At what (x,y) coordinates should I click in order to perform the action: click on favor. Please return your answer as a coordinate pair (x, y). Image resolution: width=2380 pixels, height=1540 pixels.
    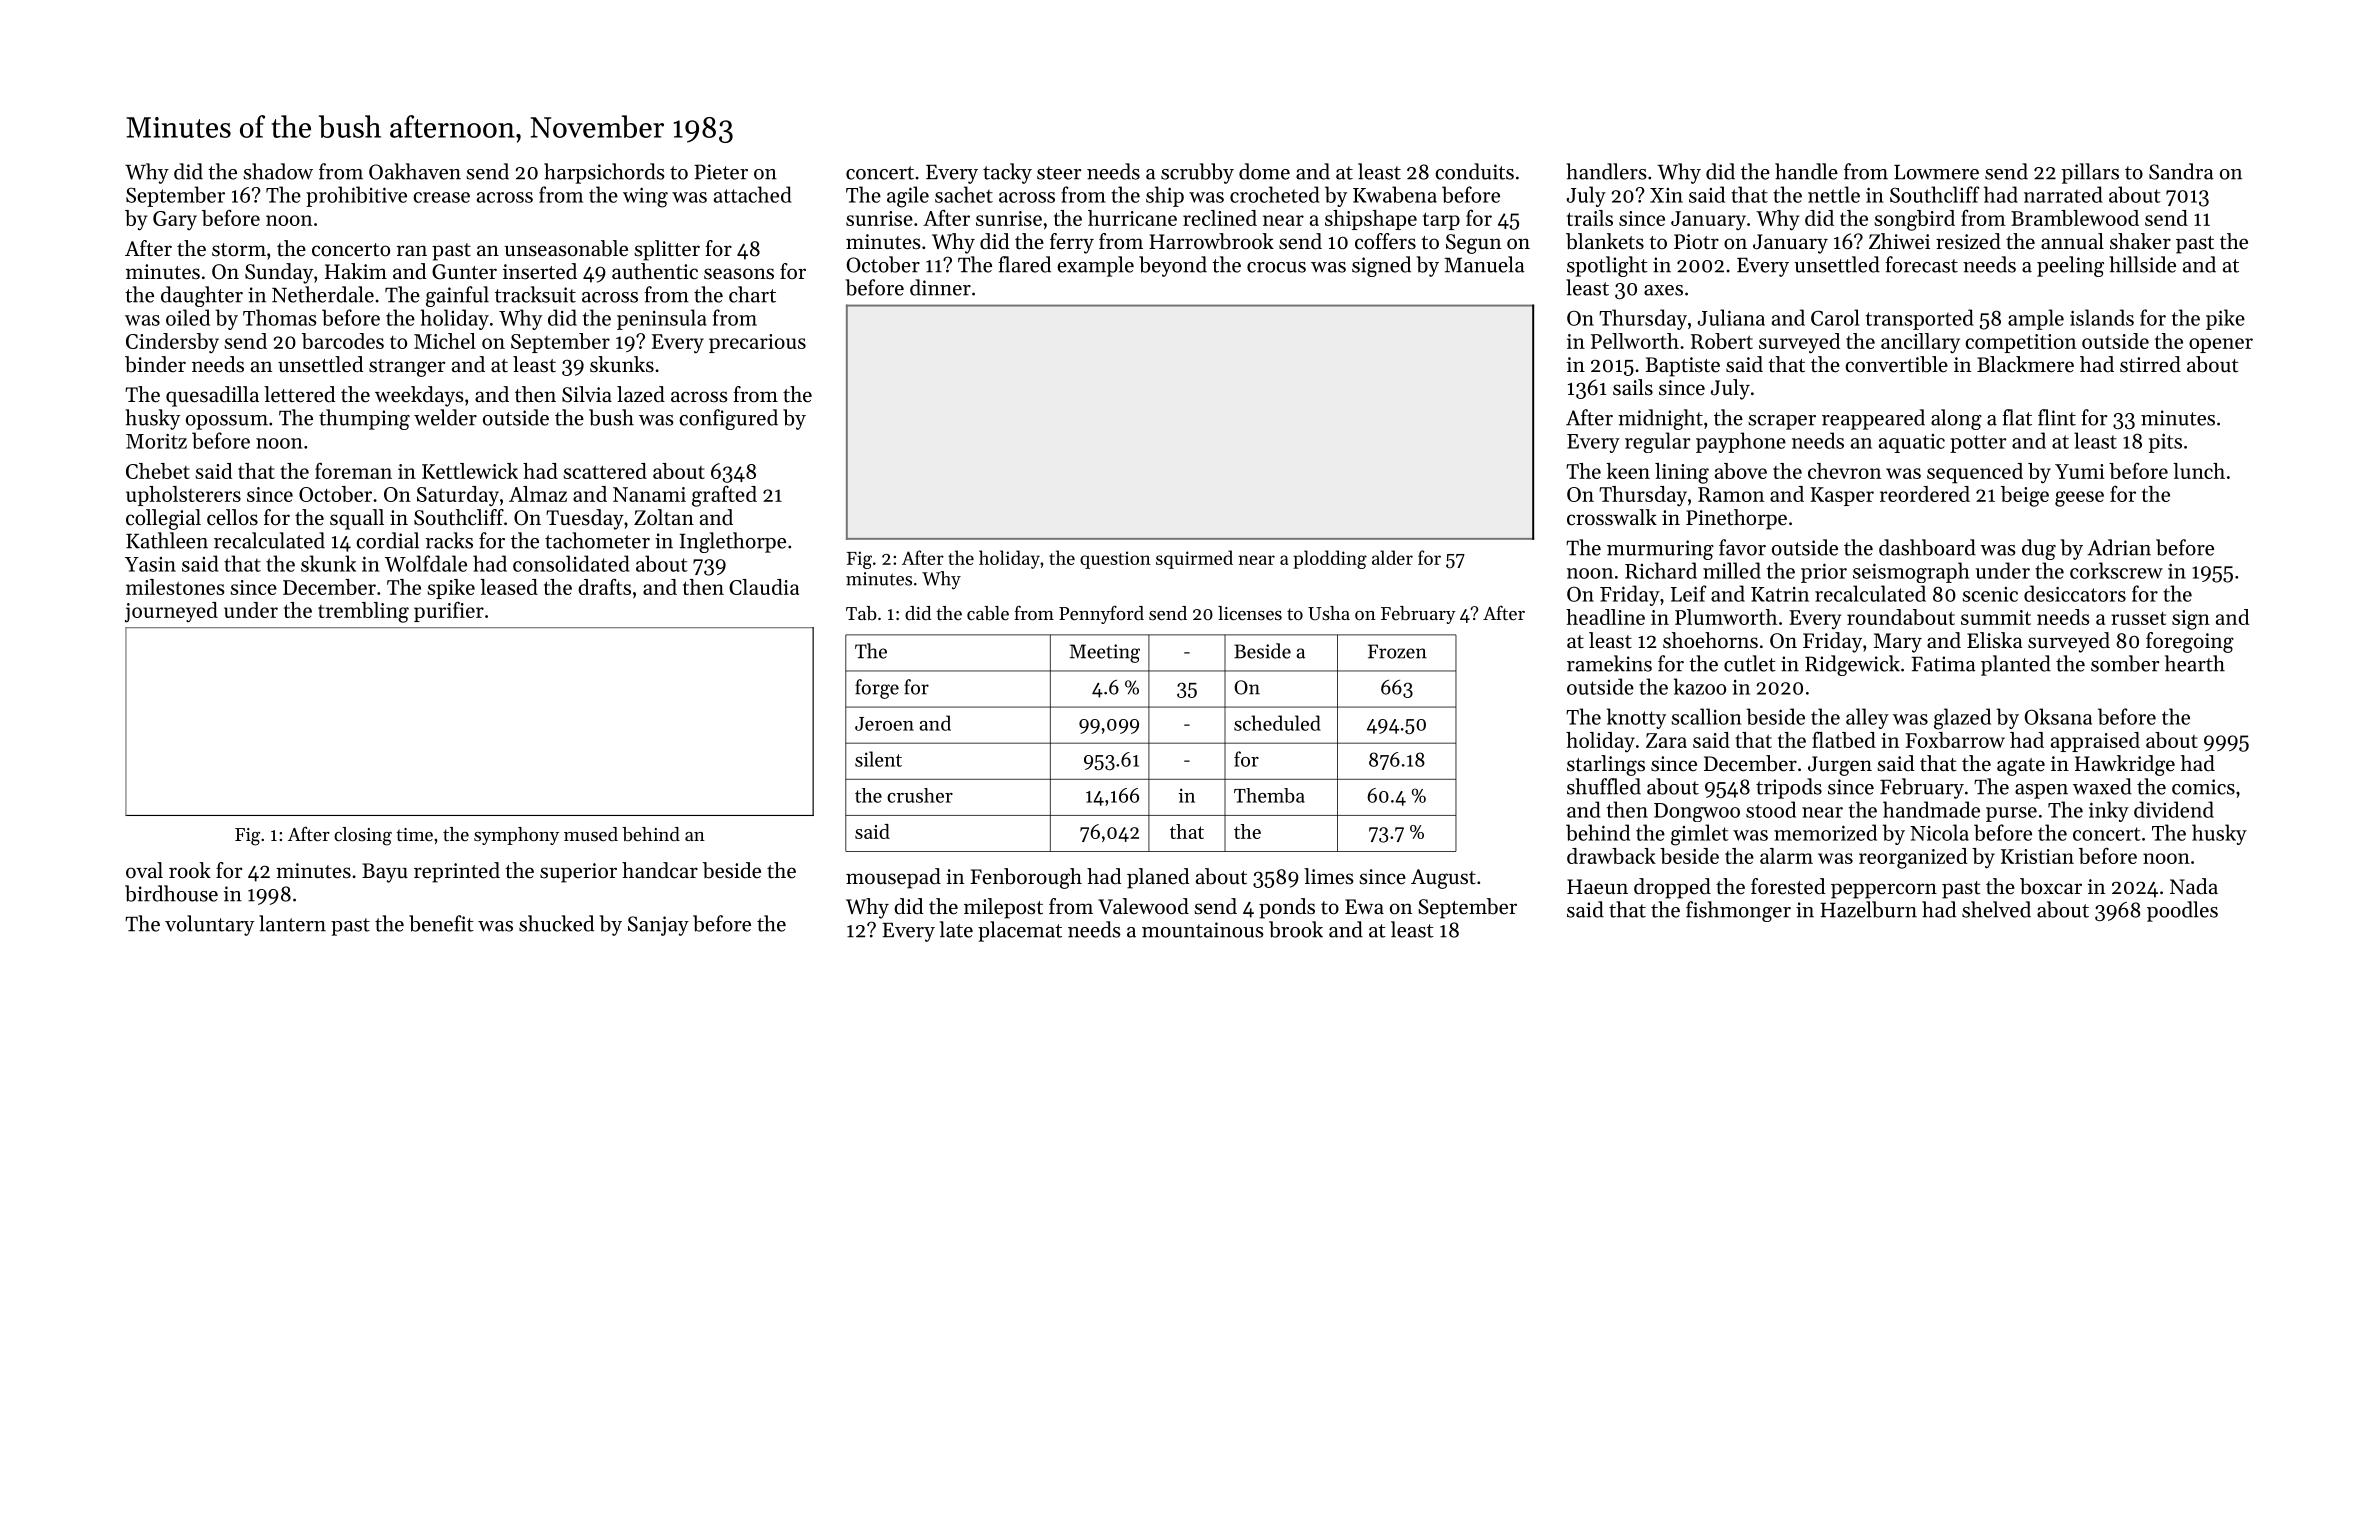
    Looking at the image, I should click on (1742, 547).
